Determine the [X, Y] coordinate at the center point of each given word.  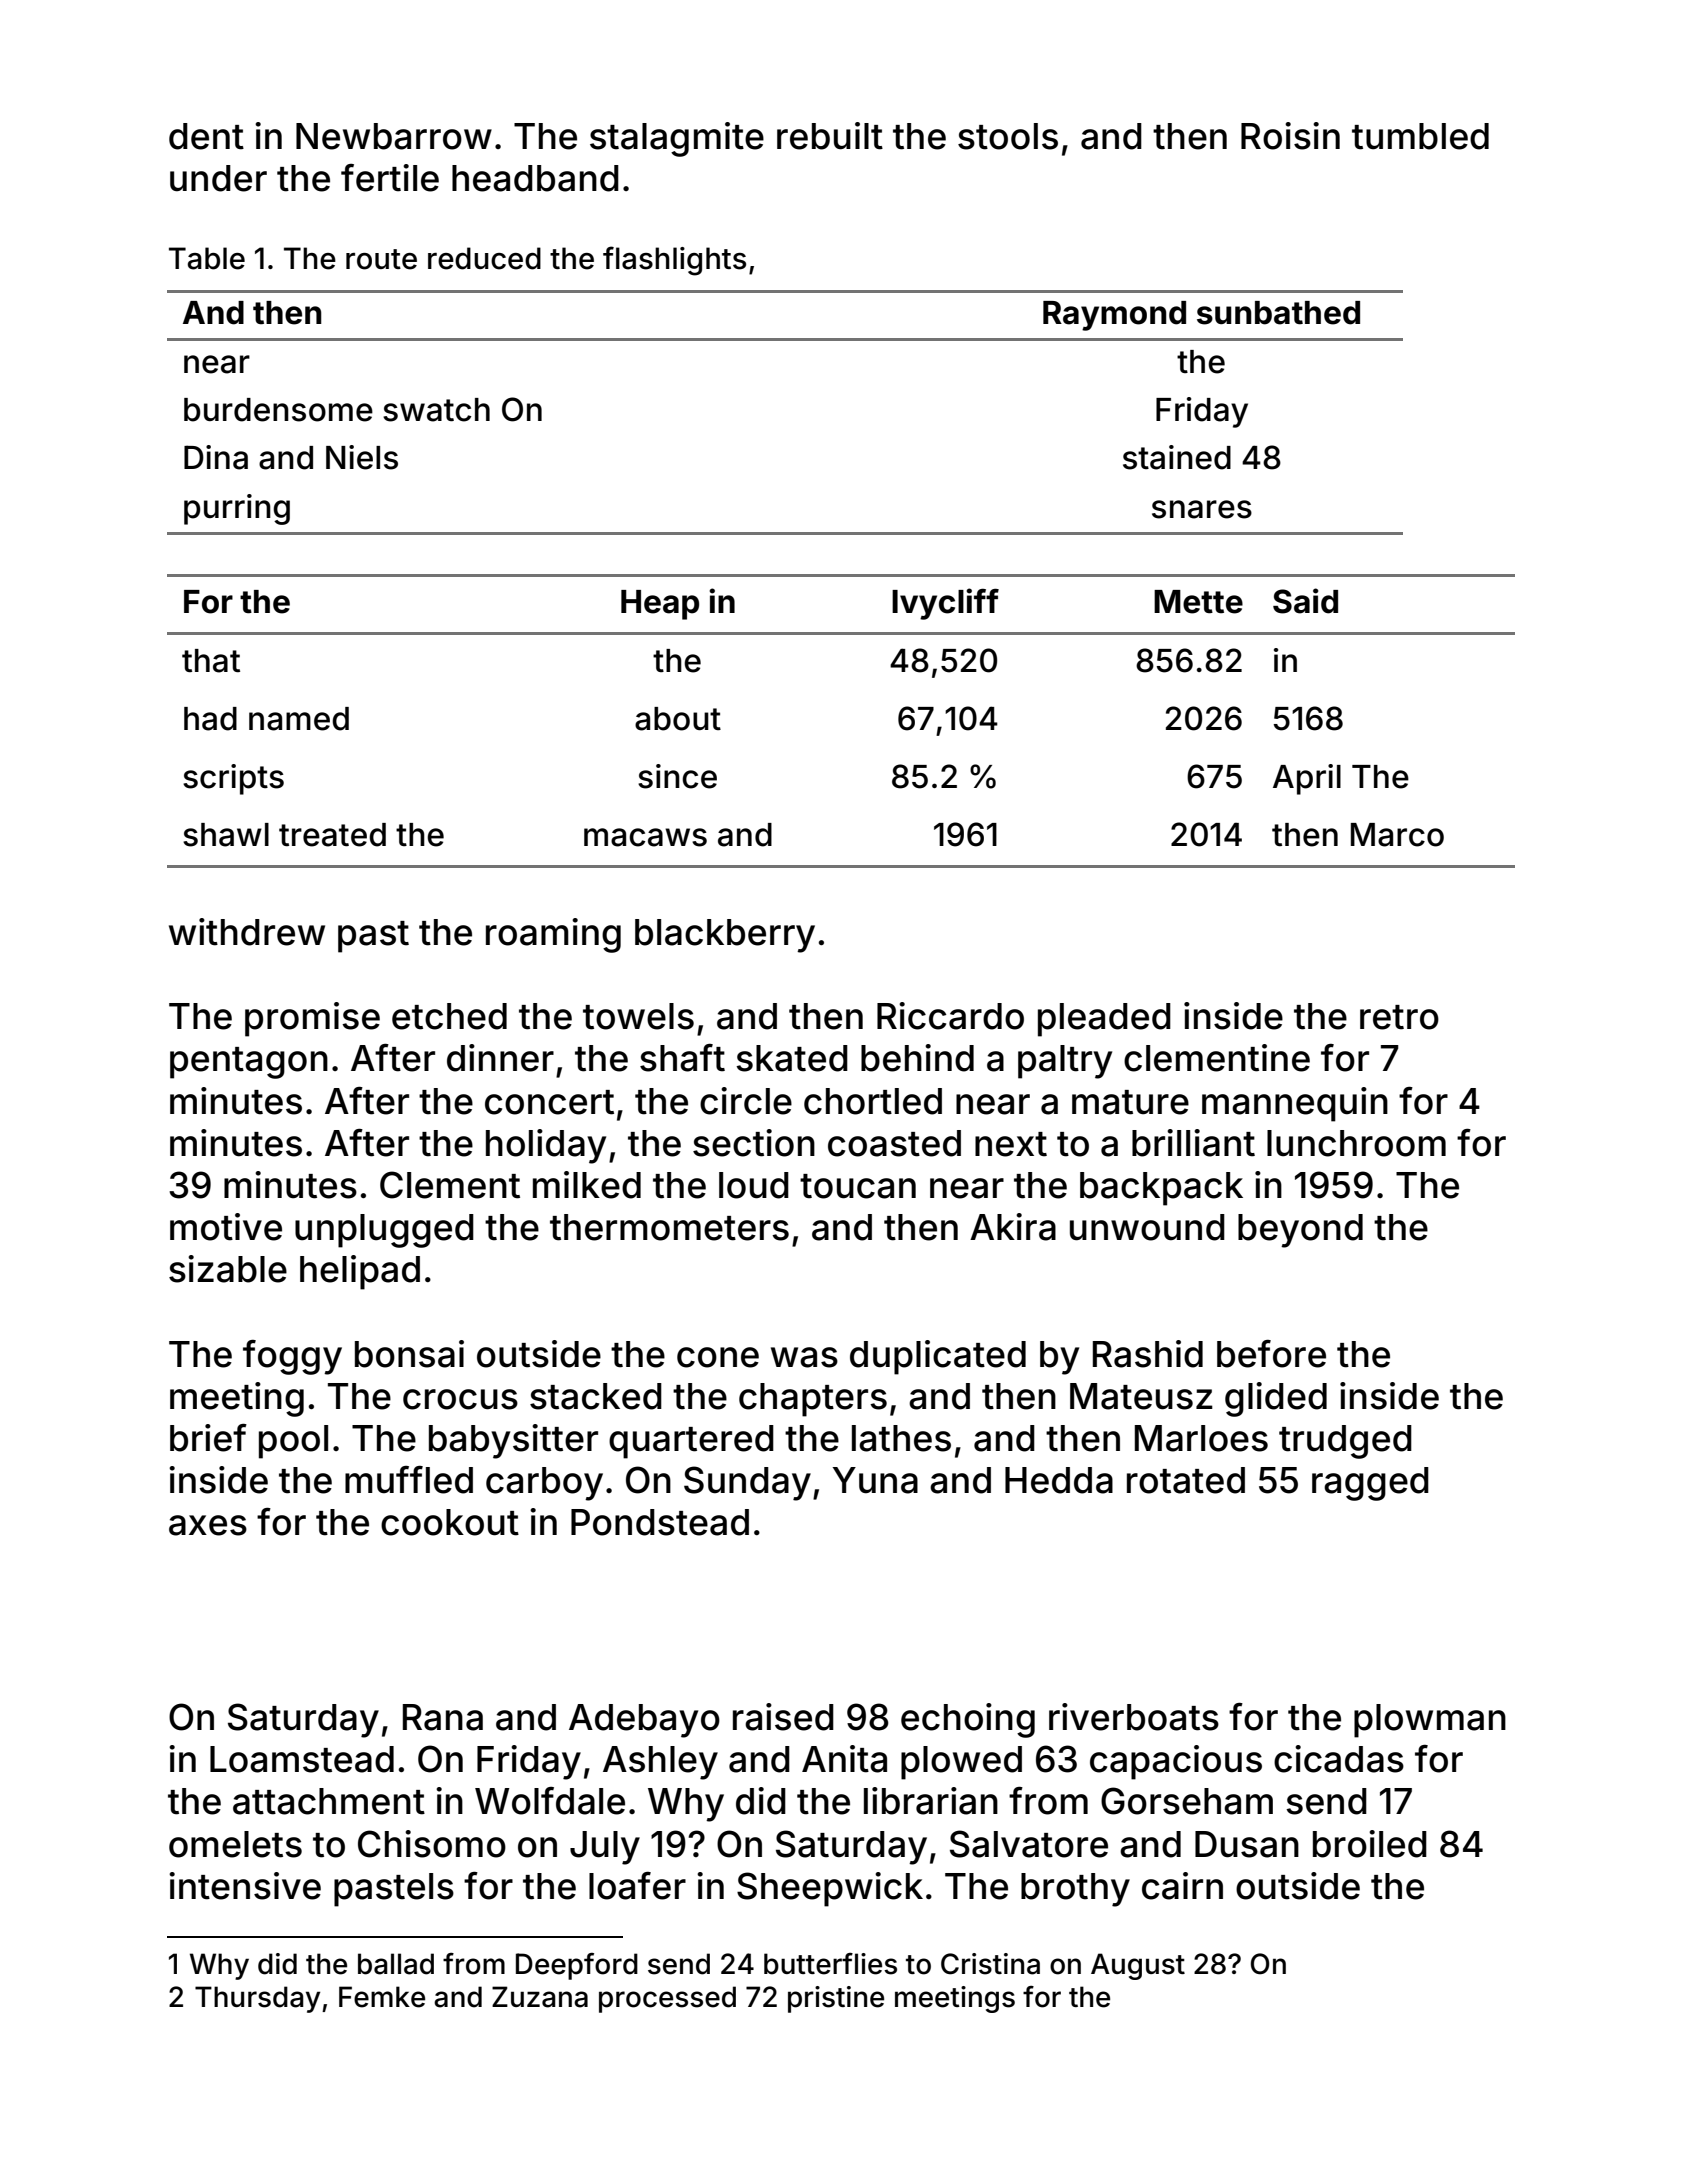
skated [792, 1058]
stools [1008, 136]
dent [206, 136]
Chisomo [432, 1844]
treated [332, 835]
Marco [1397, 835]
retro [1399, 1017]
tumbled [1420, 136]
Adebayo [644, 1721]
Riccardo [950, 1016]
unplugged [384, 1231]
